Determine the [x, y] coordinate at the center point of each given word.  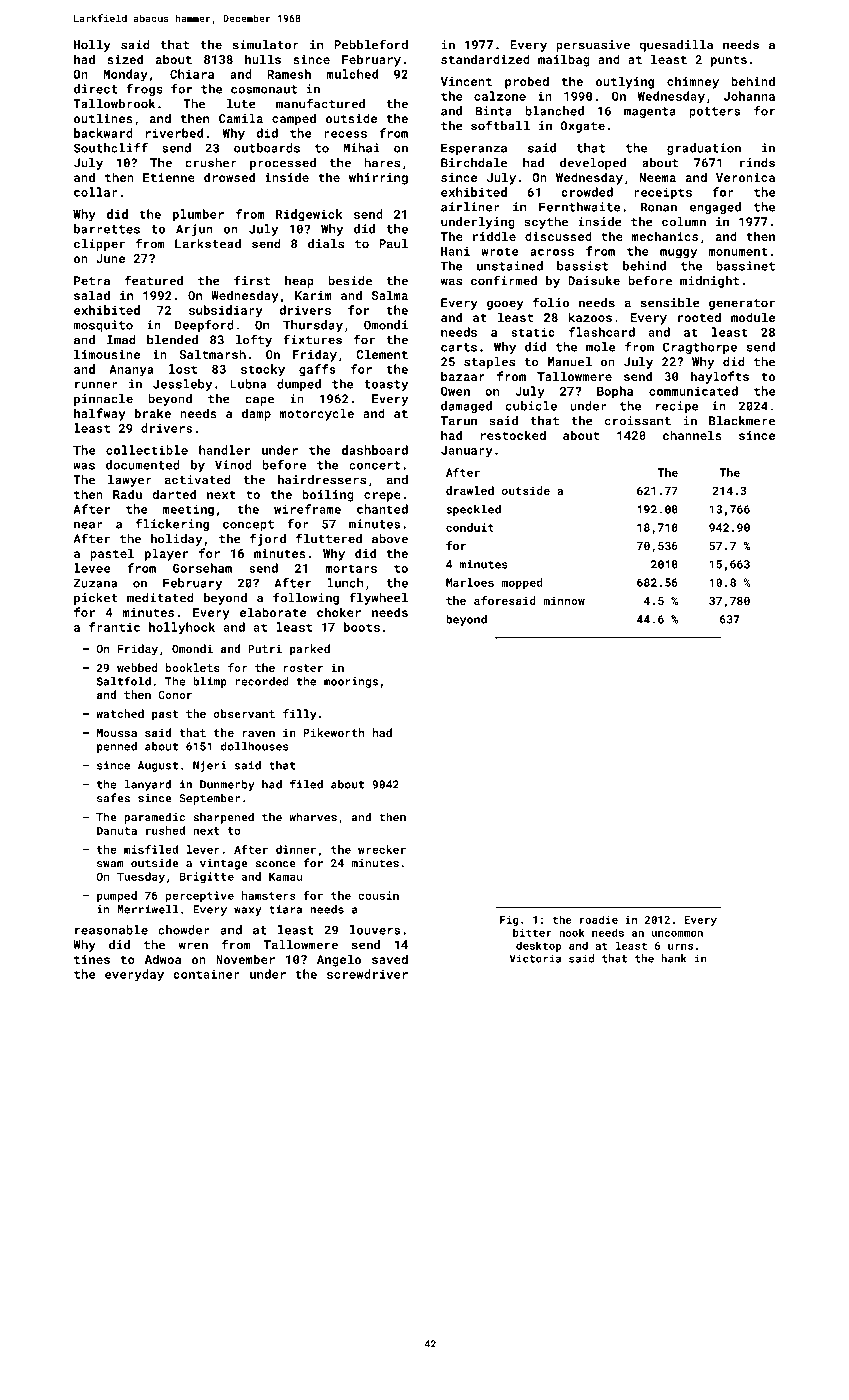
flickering [172, 525]
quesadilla [676, 46]
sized [125, 59]
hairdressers [322, 480]
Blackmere [742, 421]
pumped [117, 896]
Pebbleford [371, 44]
